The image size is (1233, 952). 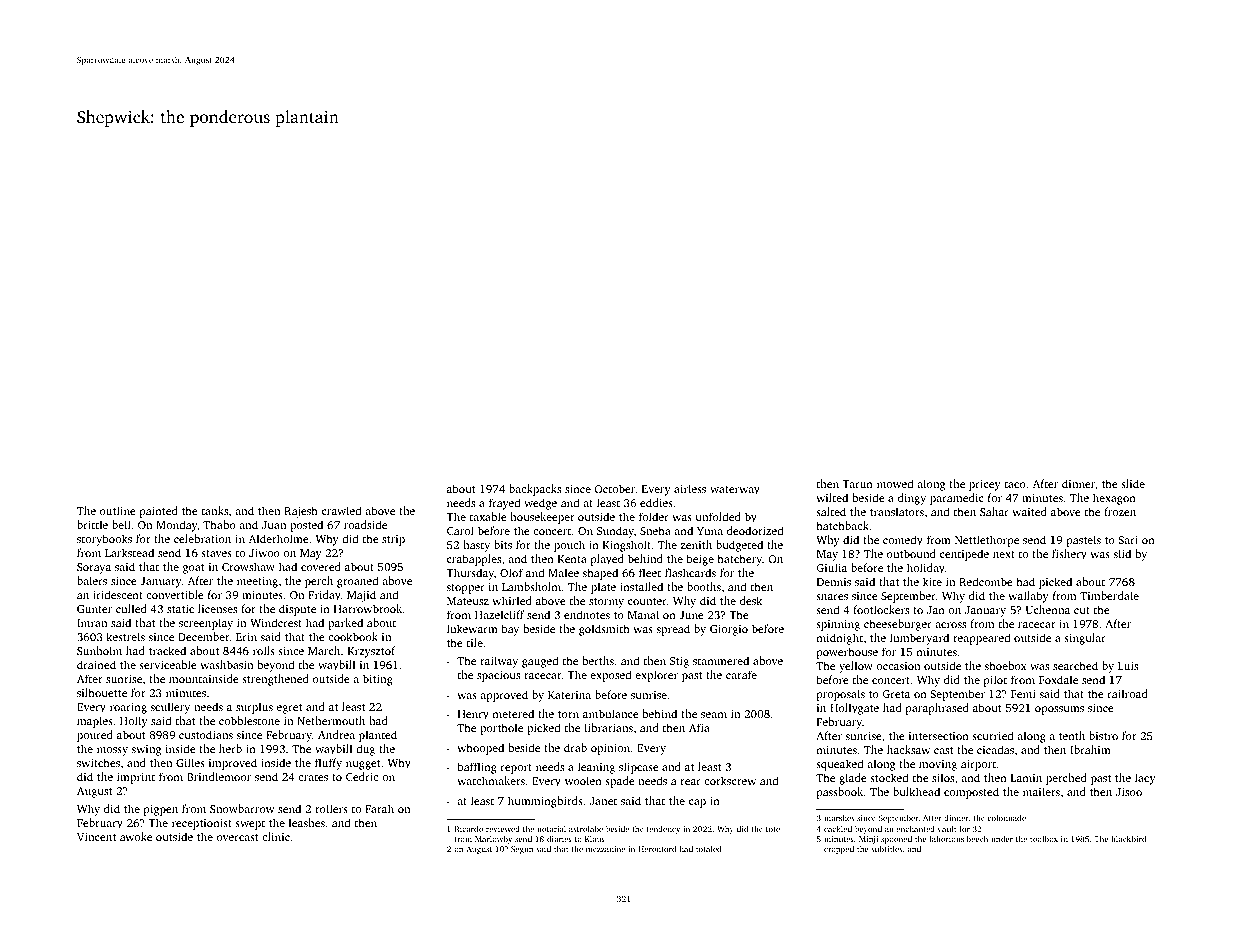 I want to click on tanks, so click(x=215, y=510).
